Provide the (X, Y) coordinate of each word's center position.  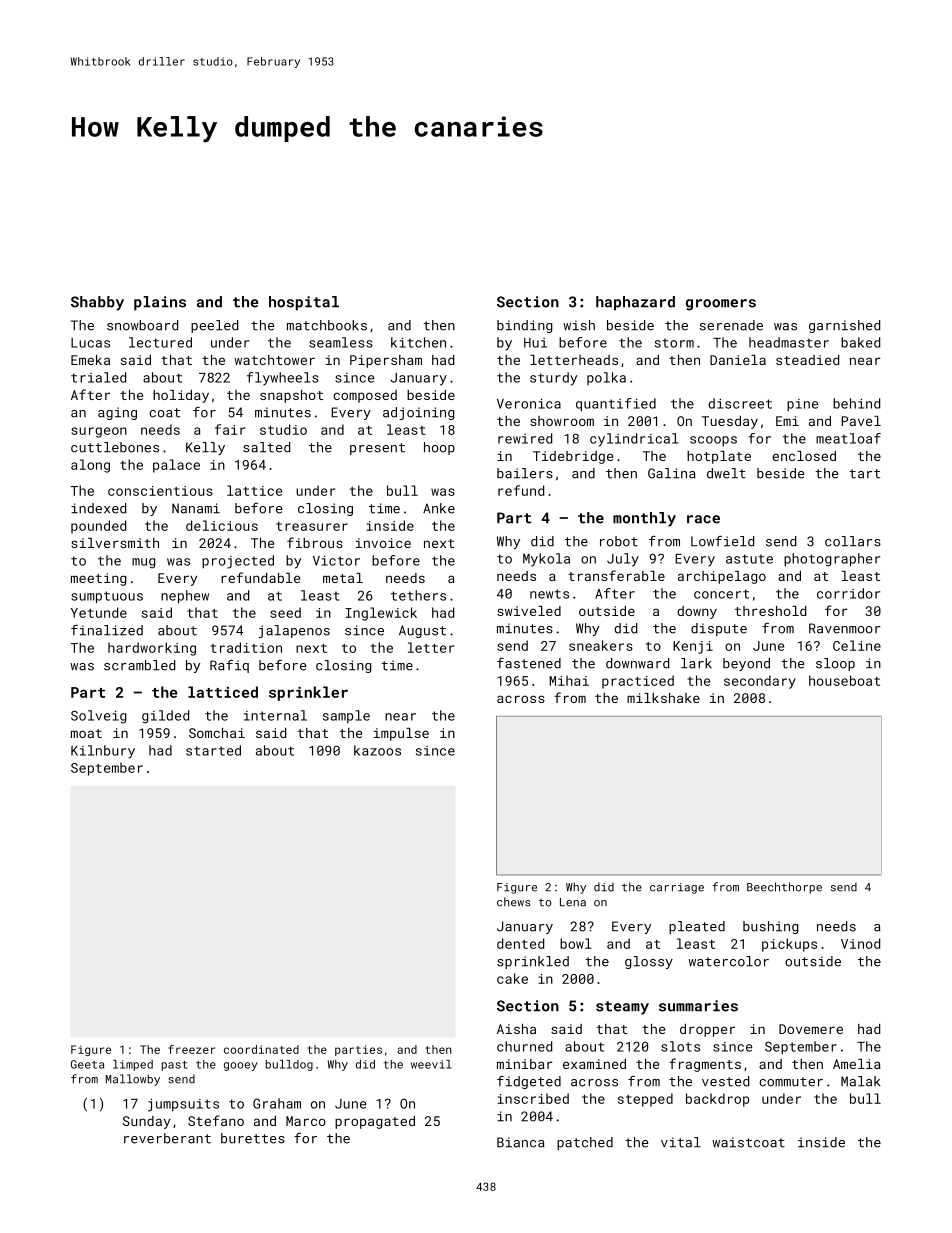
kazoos (377, 750)
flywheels (283, 379)
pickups (789, 945)
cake (512, 978)
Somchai (217, 733)
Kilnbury (103, 752)
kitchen (418, 342)
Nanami (196, 508)
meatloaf (848, 438)
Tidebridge (573, 457)
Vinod (860, 943)
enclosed (804, 456)
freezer (191, 1049)
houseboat (844, 680)
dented (520, 943)
